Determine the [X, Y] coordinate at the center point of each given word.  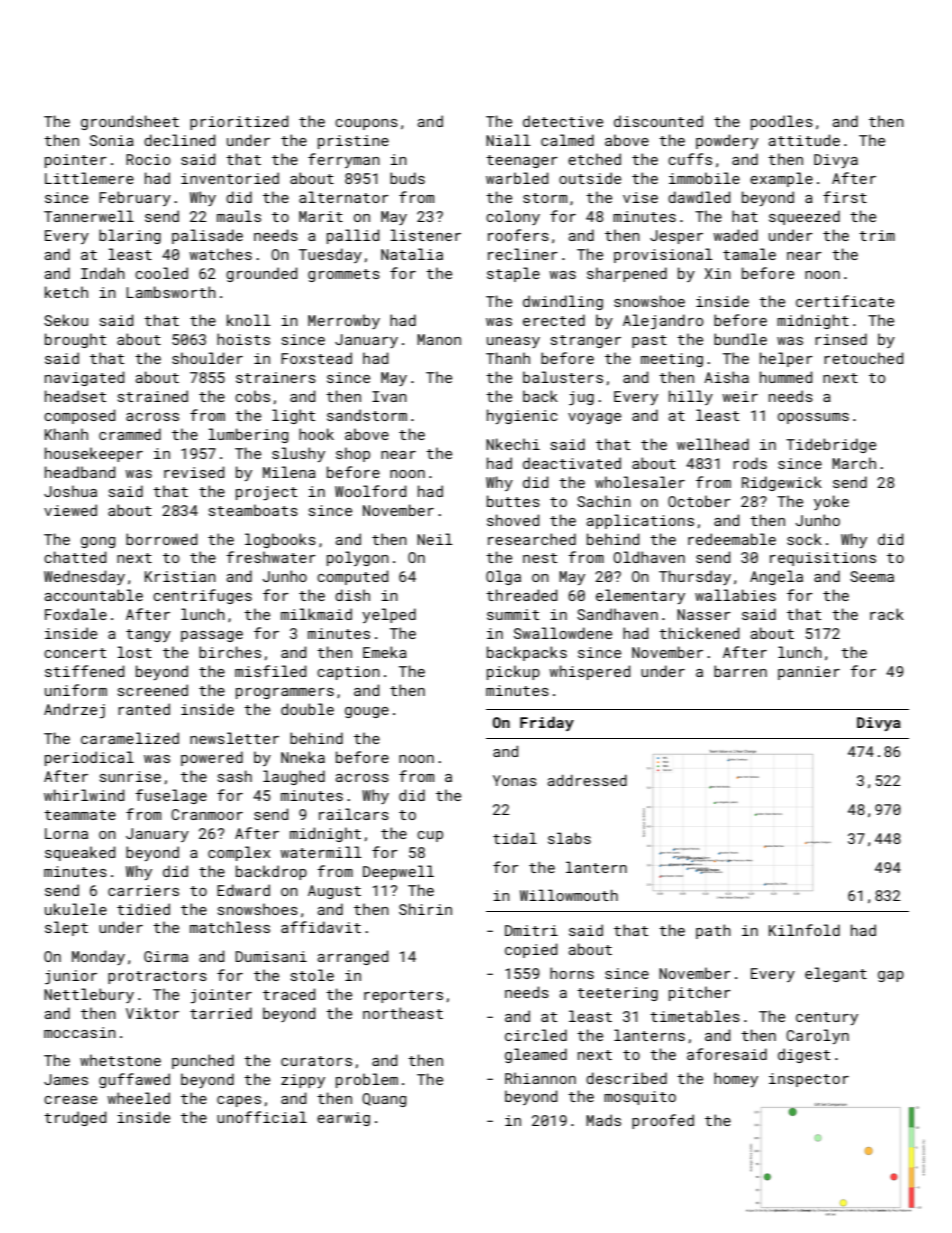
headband [80, 472]
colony [513, 217]
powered [212, 758]
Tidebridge [831, 445]
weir [740, 396]
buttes [513, 501]
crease [70, 1100]
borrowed [161, 539]
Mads [603, 1120]
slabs [569, 838]
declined [179, 140]
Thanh [508, 358]
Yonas [515, 780]
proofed [663, 1121]
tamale [749, 254]
